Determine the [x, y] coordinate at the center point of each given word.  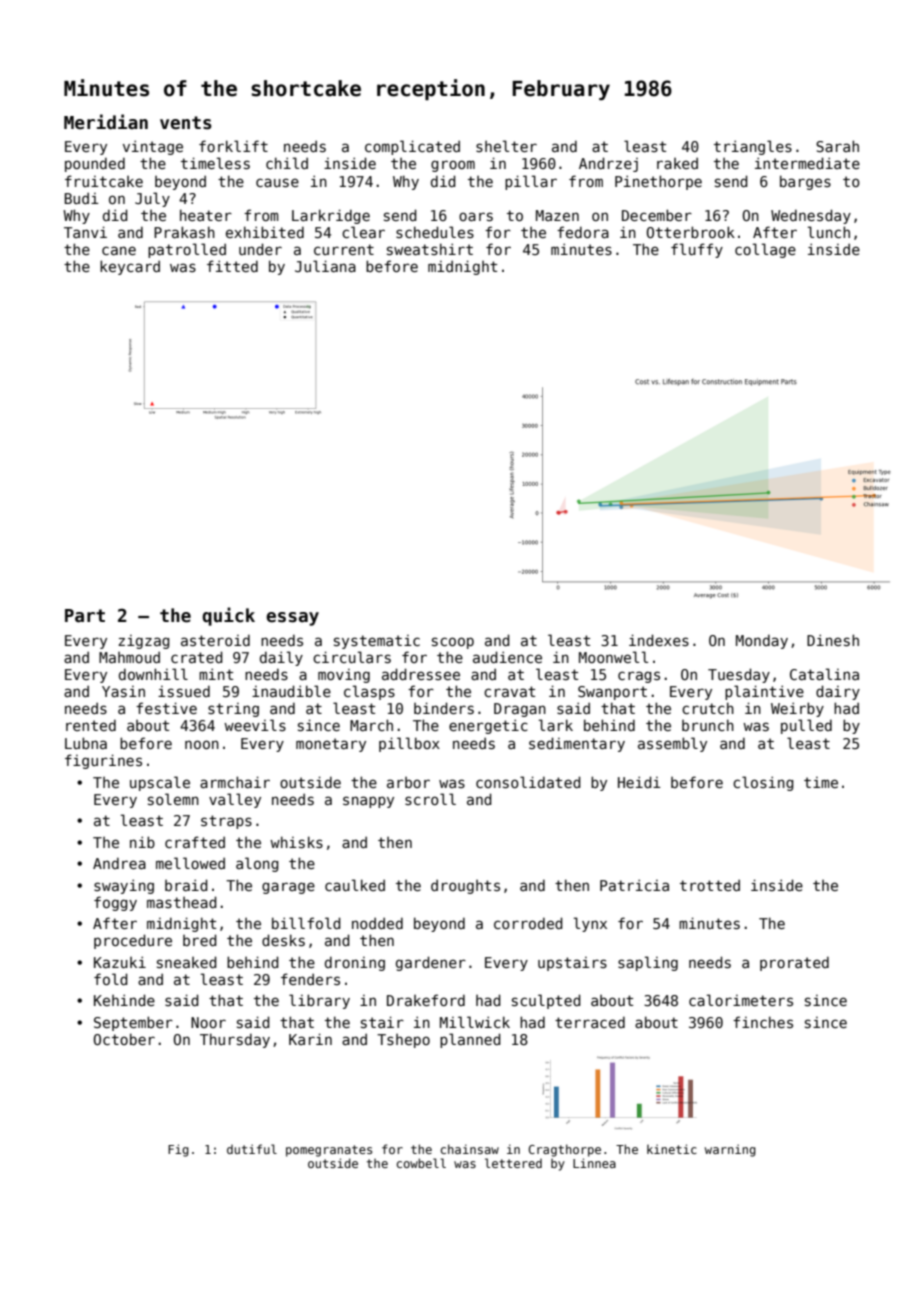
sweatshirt [430, 249]
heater [206, 215]
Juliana [325, 266]
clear [363, 232]
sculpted [546, 1001]
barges [805, 182]
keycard [130, 267]
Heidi [639, 782]
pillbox [409, 744]
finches [763, 1022]
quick [228, 616]
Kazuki [120, 962]
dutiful [252, 1149]
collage [765, 250]
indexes [659, 640]
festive [166, 708]
